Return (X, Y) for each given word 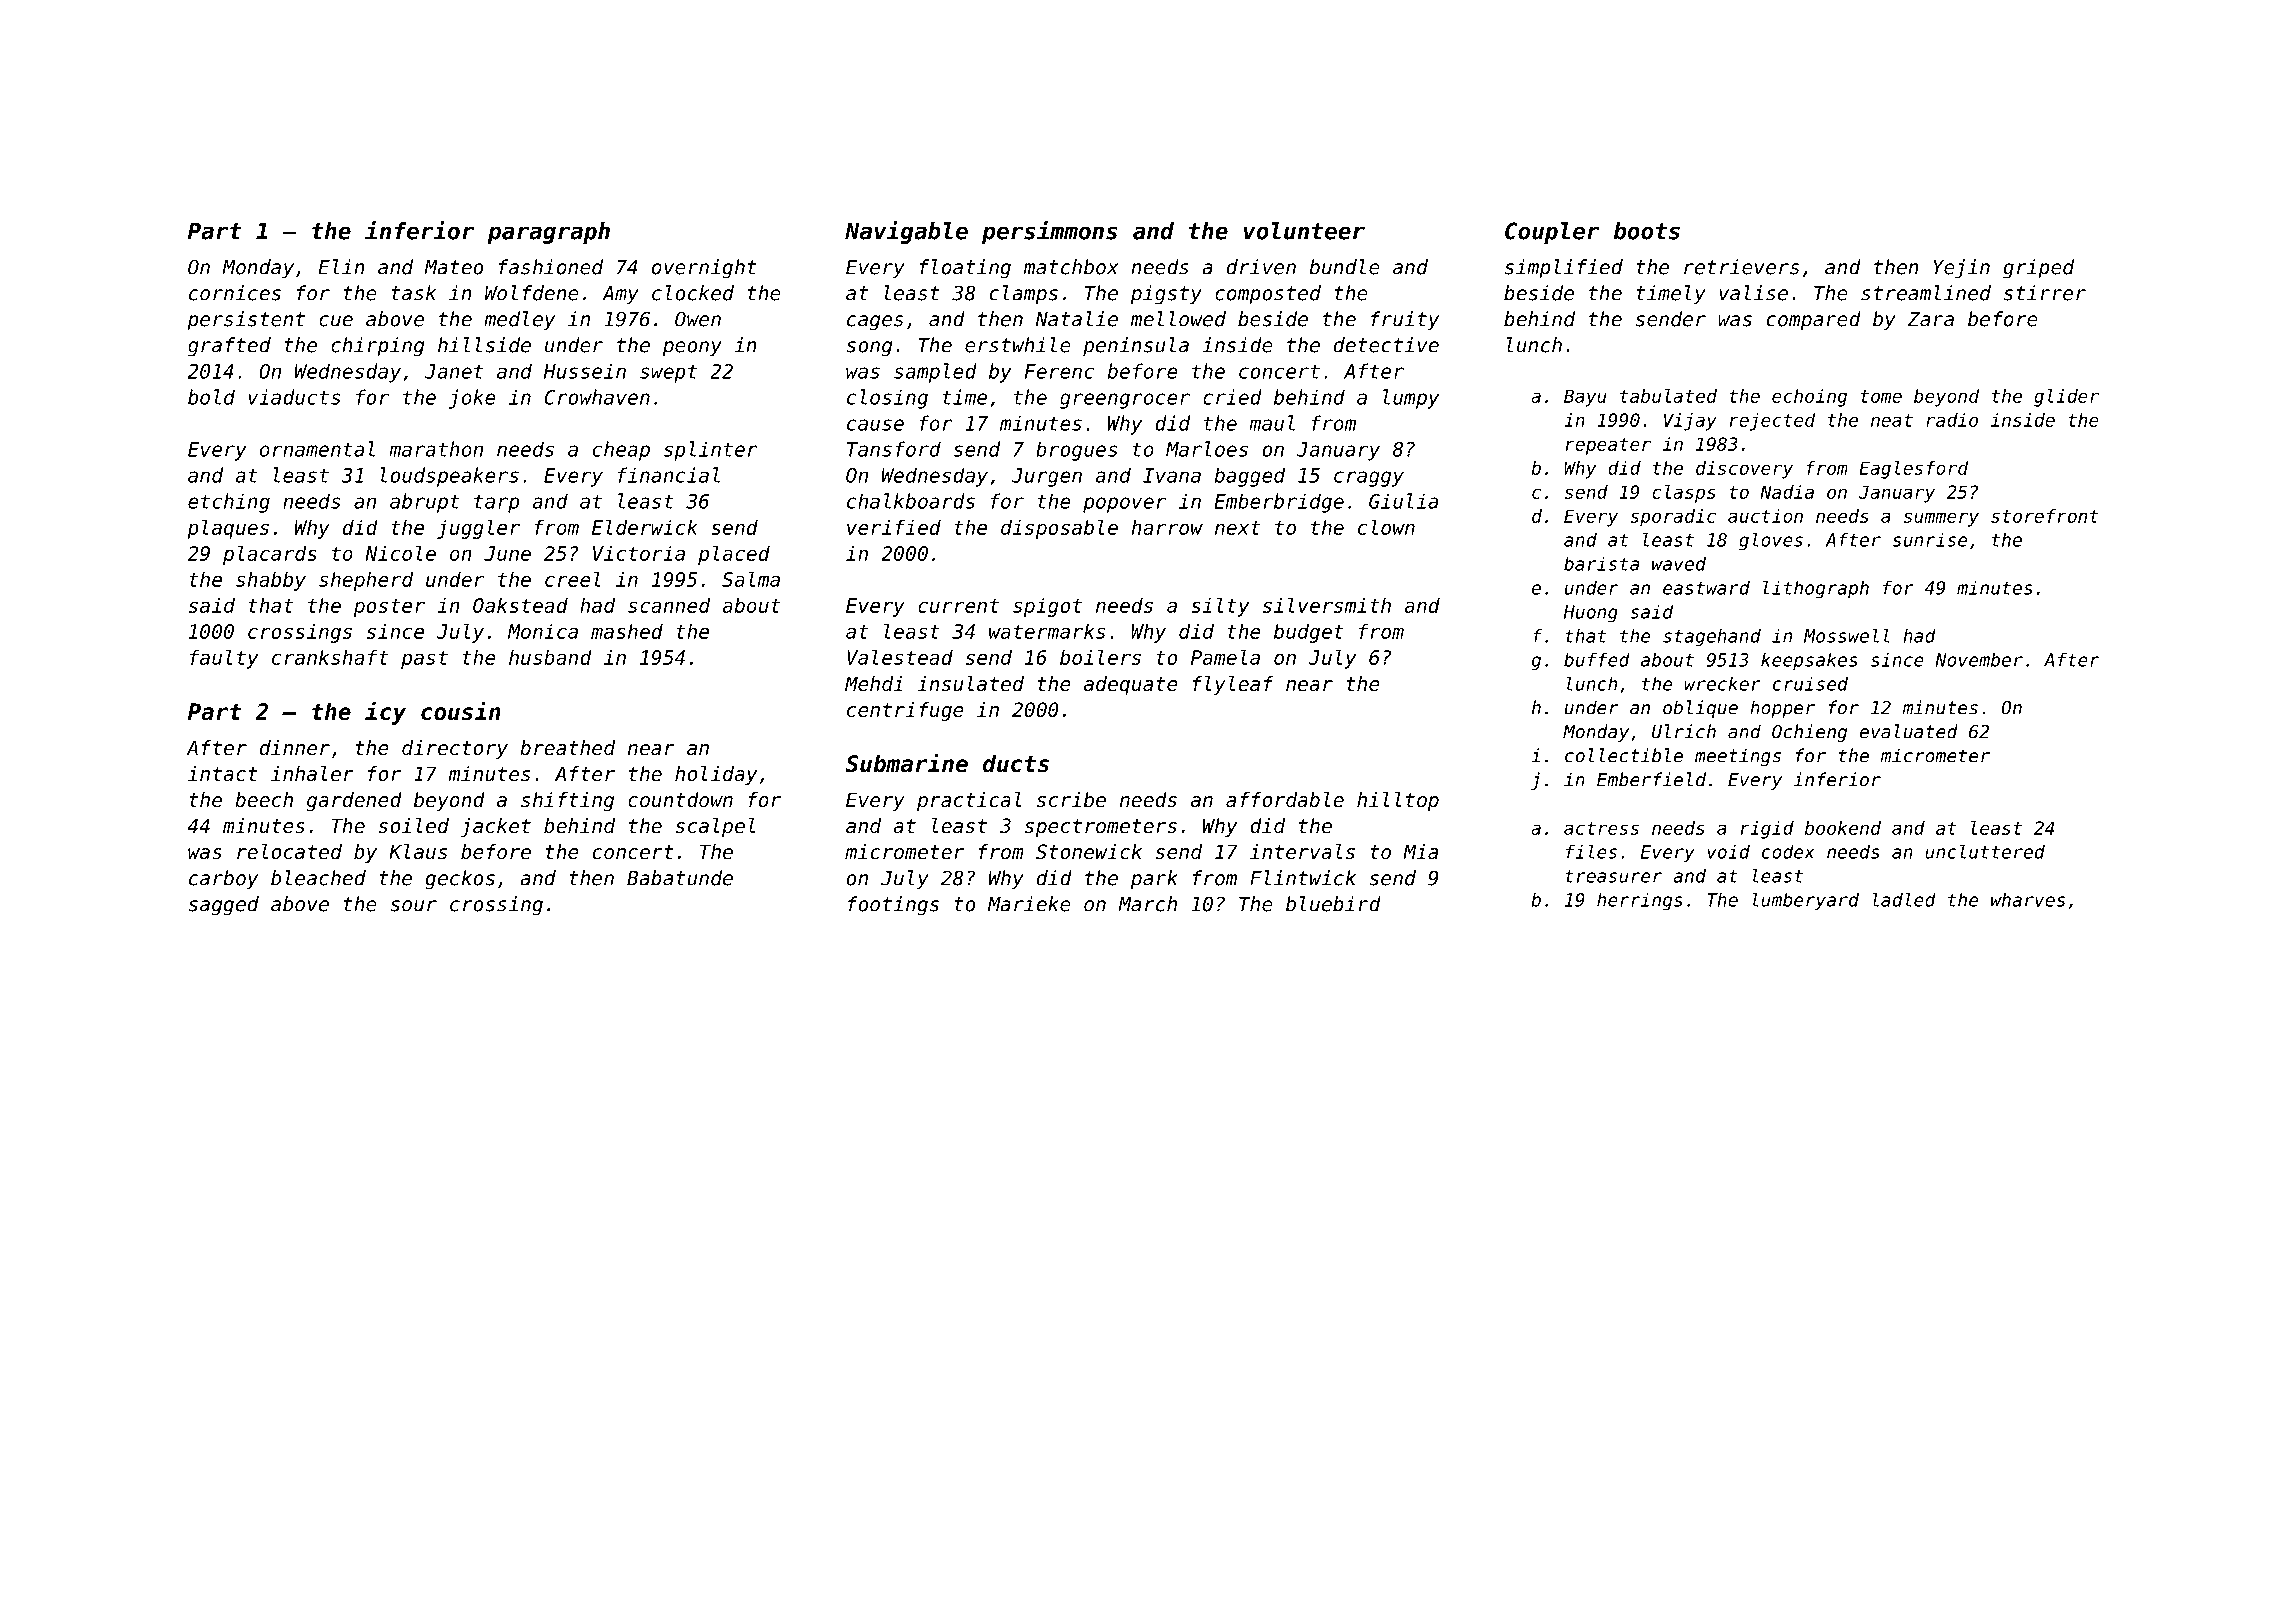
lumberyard (1805, 902)
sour (413, 906)
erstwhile (1018, 345)
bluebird (1333, 904)
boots (1647, 231)
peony (692, 349)
